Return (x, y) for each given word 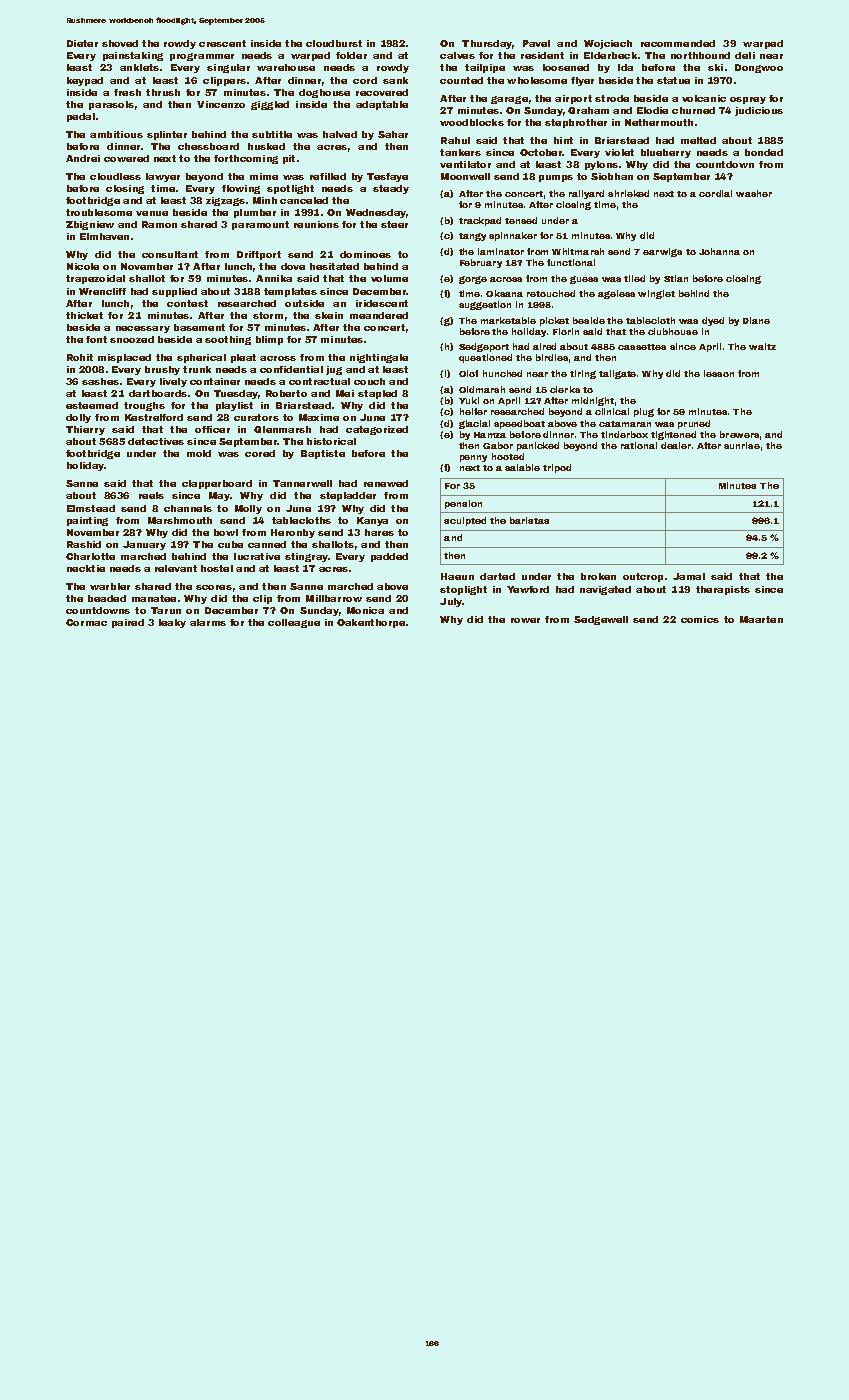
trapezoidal (95, 279)
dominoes (365, 254)
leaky (172, 623)
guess (584, 280)
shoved (120, 43)
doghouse (324, 93)
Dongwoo (759, 68)
